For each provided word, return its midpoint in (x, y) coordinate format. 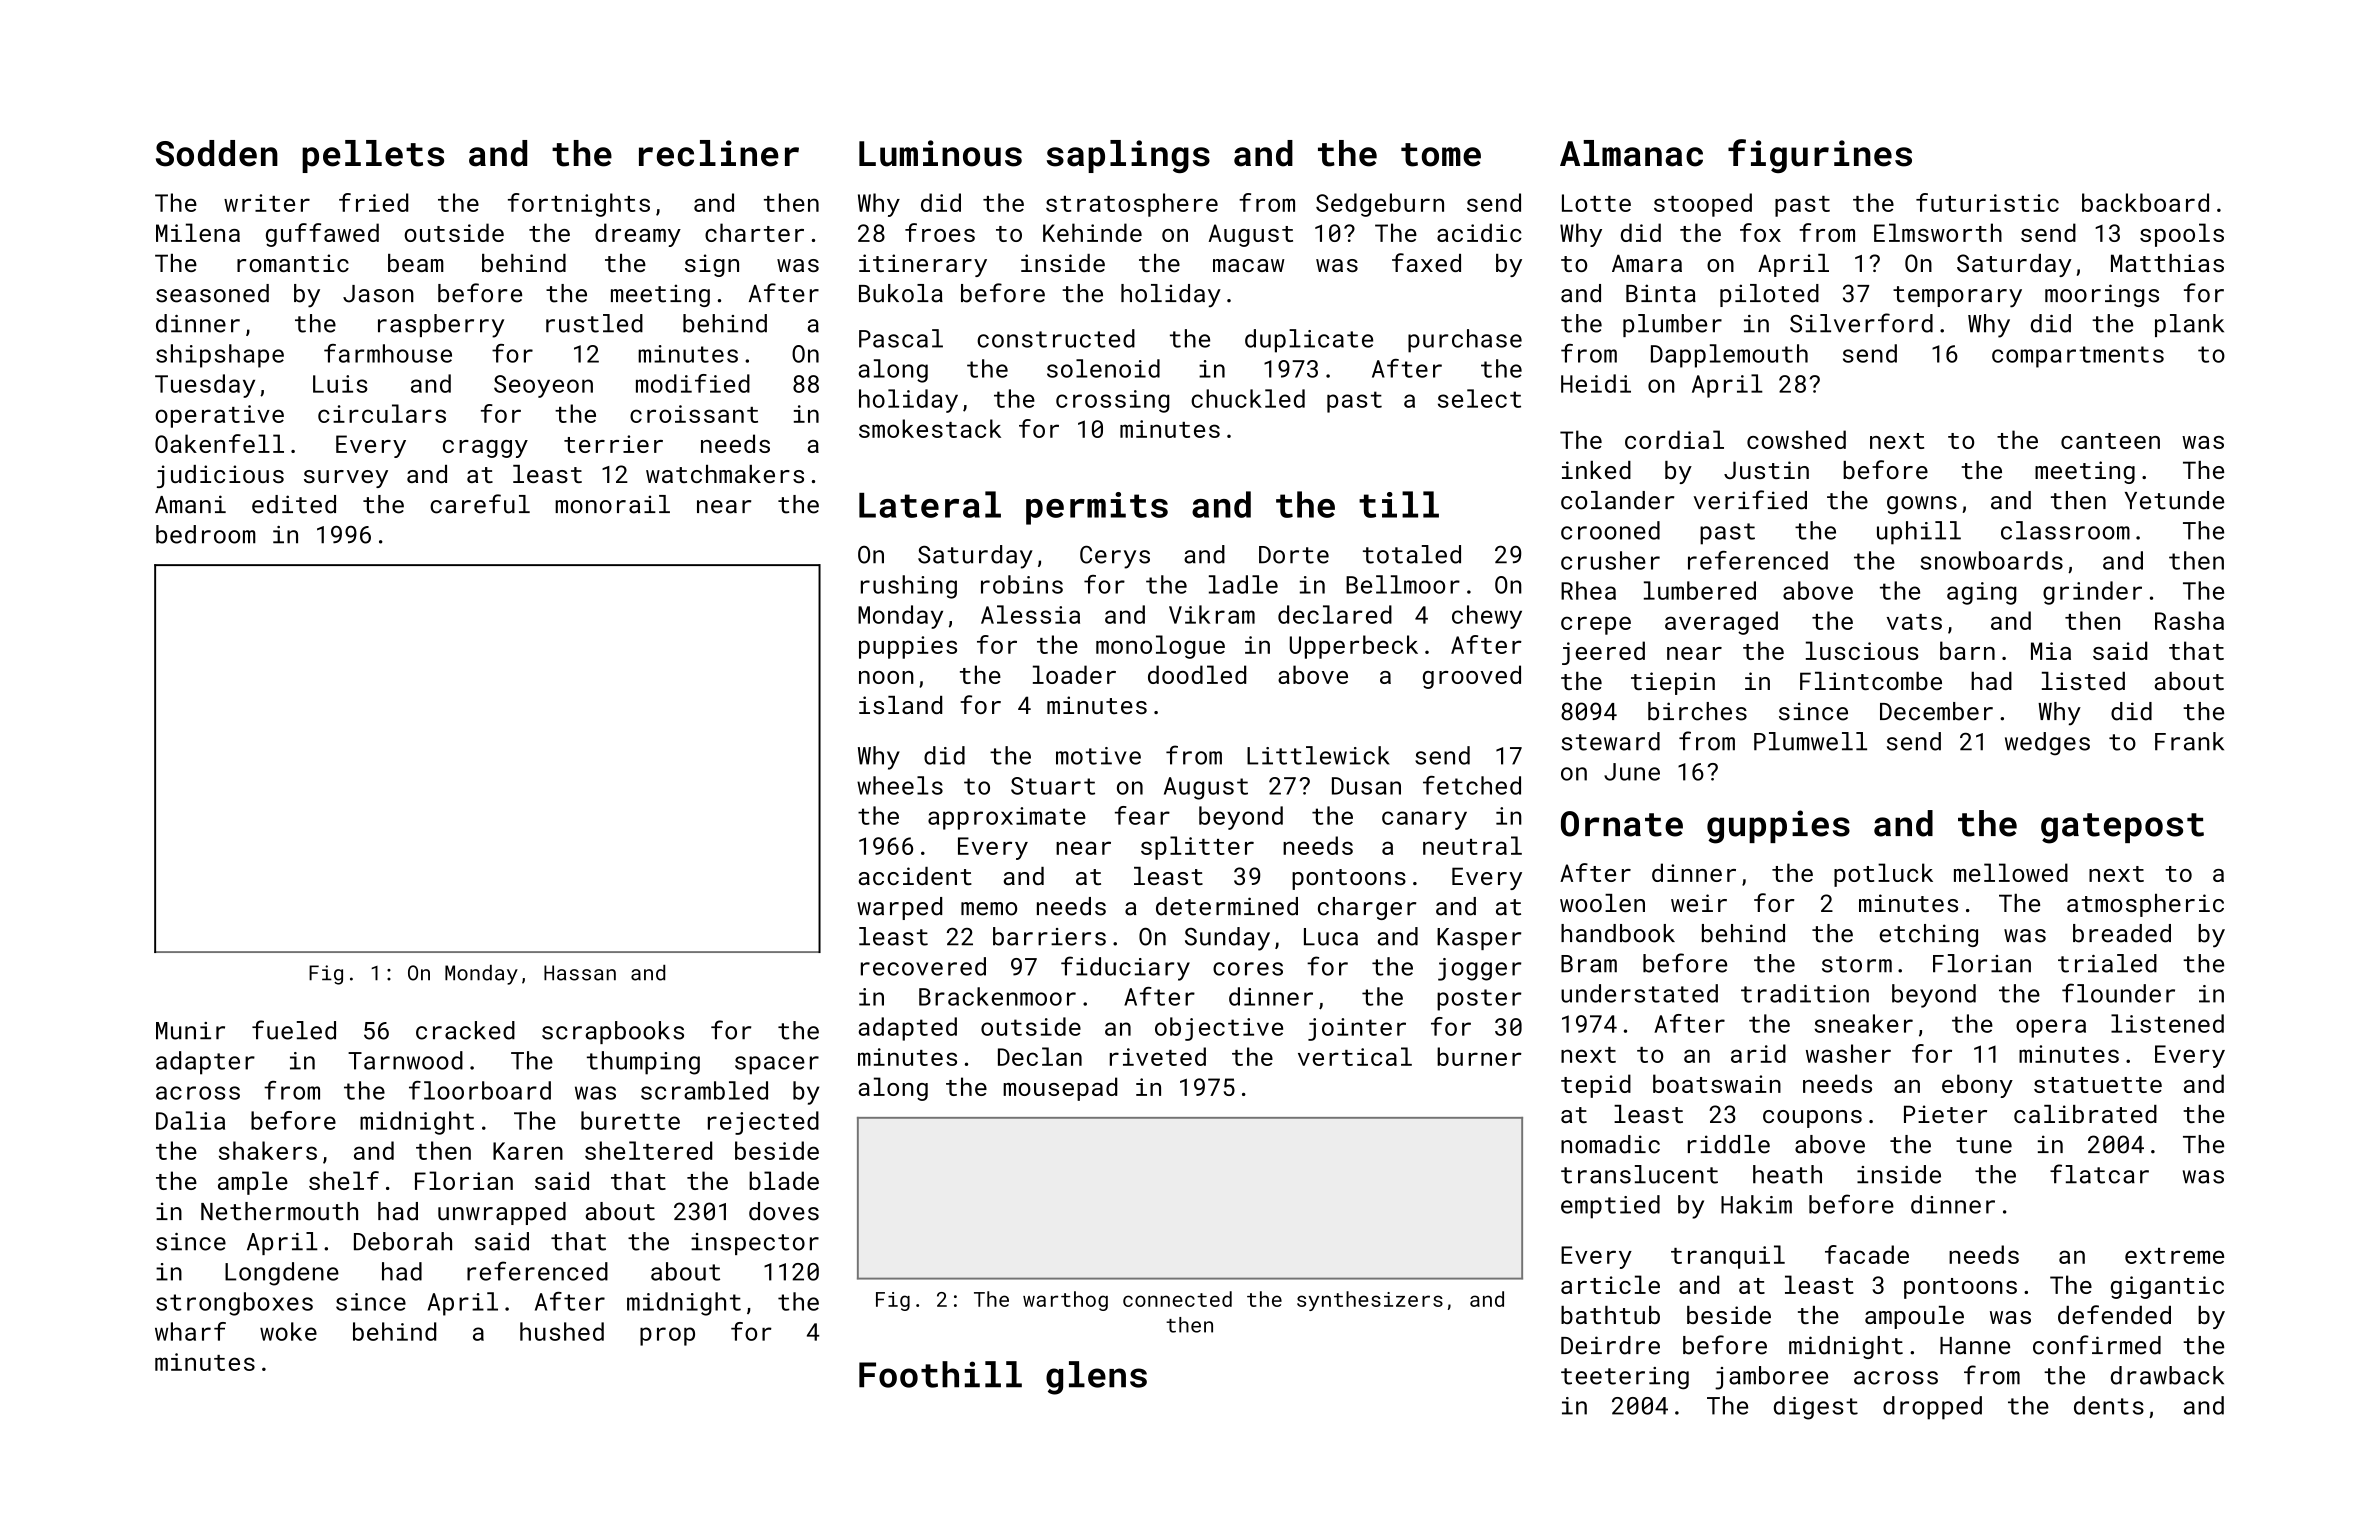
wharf (190, 1331)
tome (1441, 155)
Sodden (217, 153)
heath (1787, 1174)
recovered (923, 966)
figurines (1820, 156)
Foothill (940, 1374)
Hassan (580, 973)
